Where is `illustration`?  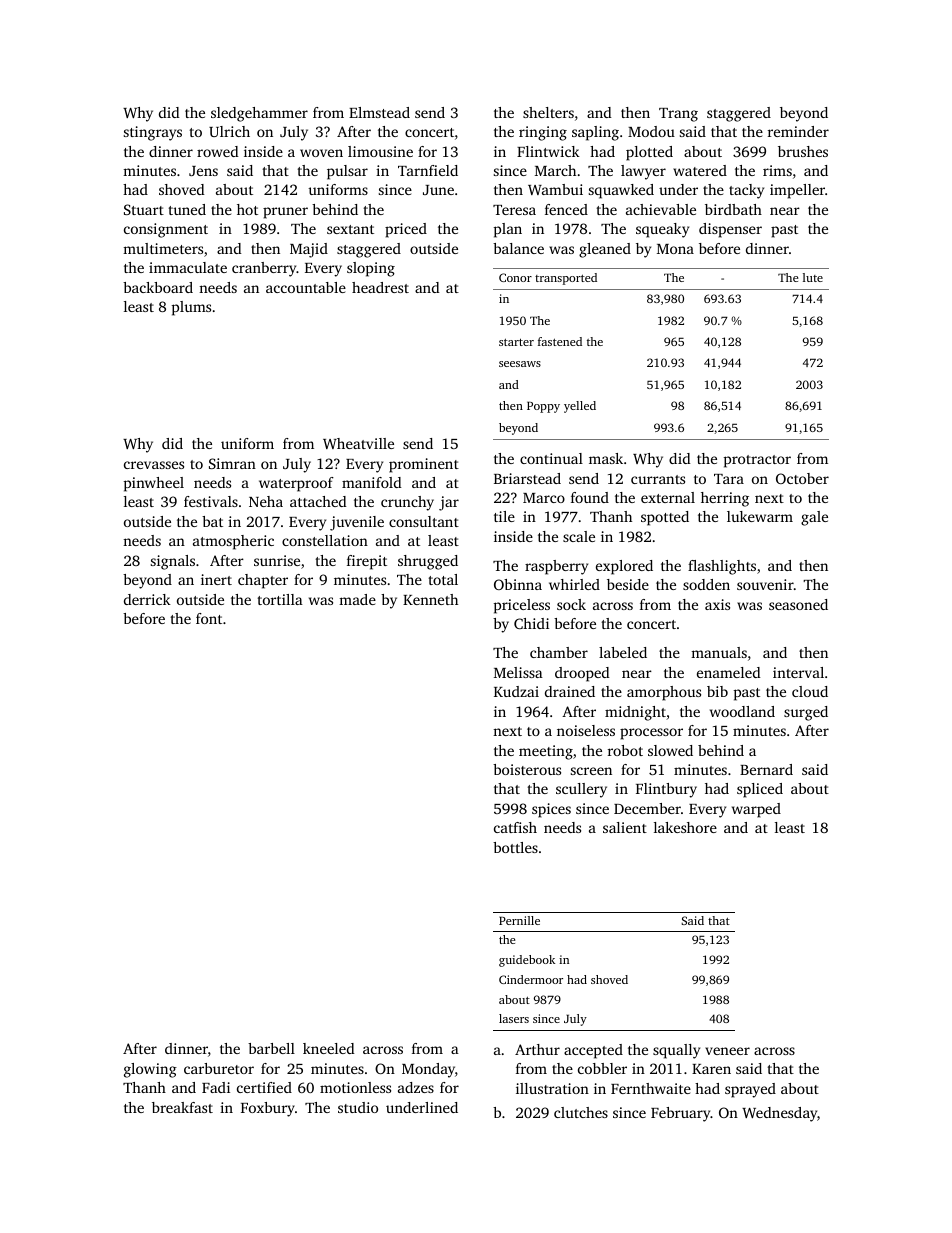 illustration is located at coordinates (552, 1088).
